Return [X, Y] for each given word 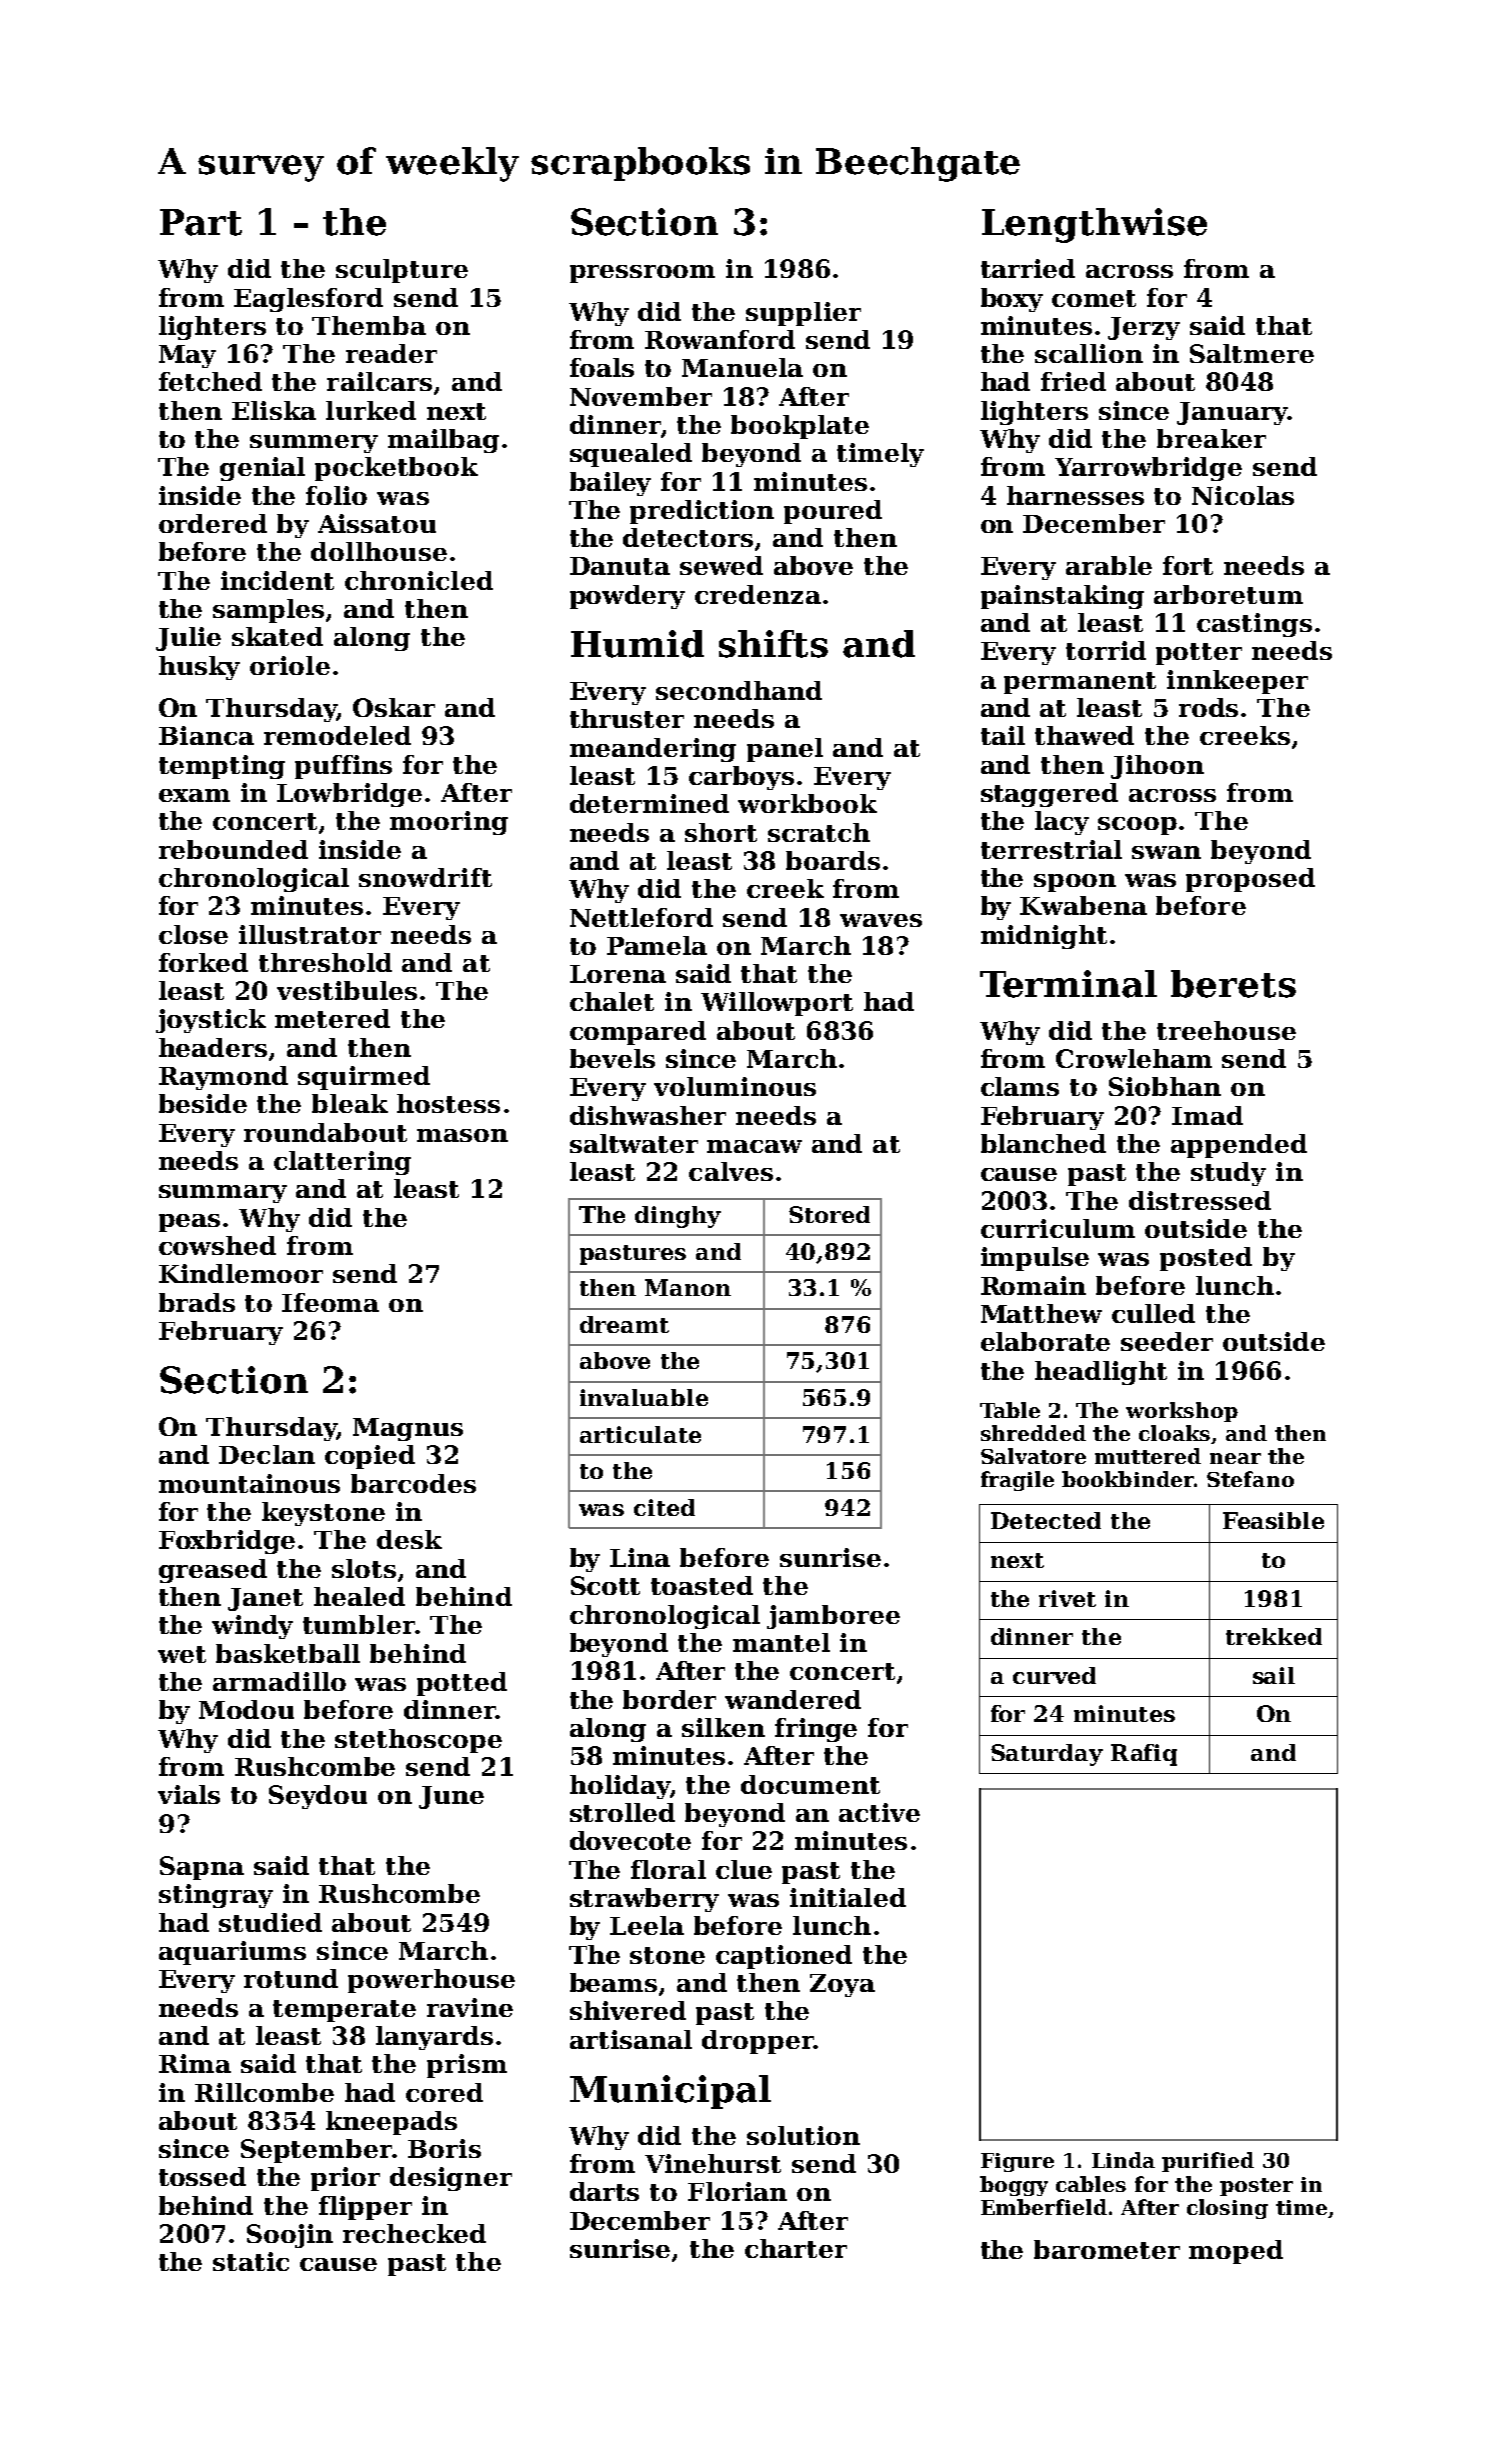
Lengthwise [1094, 225]
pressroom [642, 274]
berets [1233, 984]
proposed [1250, 880]
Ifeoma [330, 1302]
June [451, 1797]
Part [201, 222]
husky [199, 668]
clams [1020, 1086]
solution [803, 2135]
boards [833, 860]
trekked [1274, 1636]
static [251, 2261]
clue [744, 1869]
